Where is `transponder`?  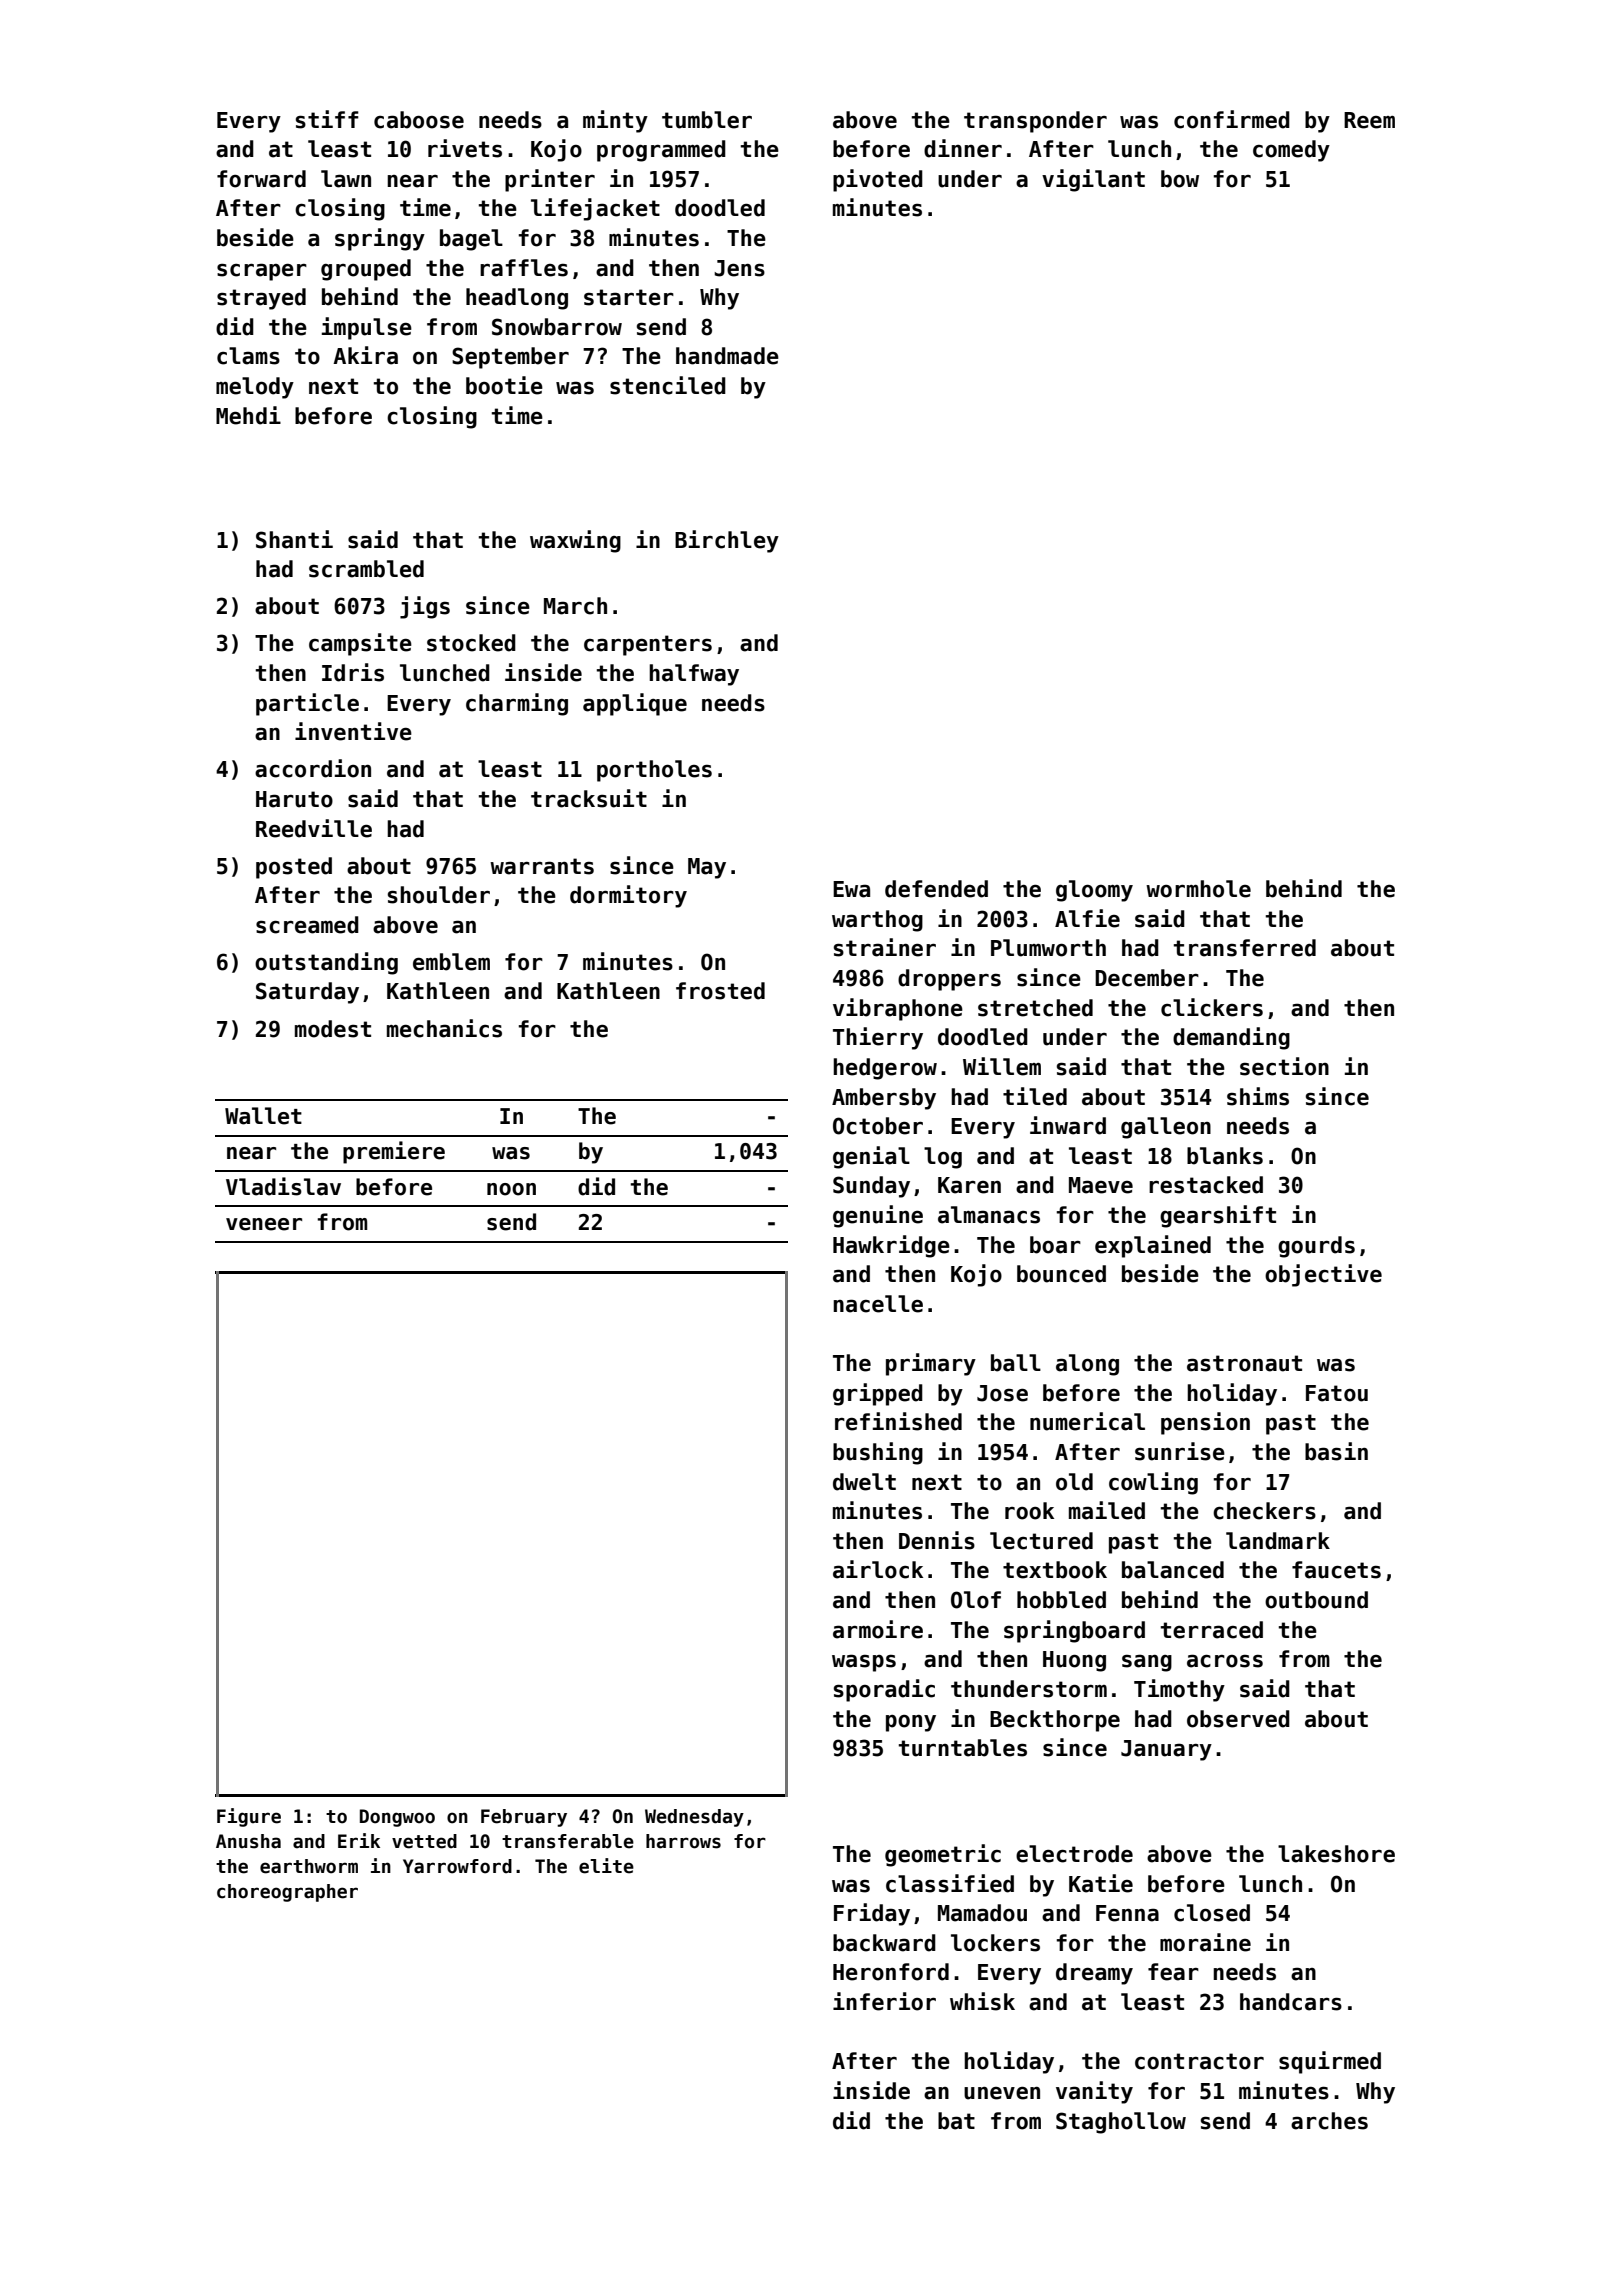
transponder is located at coordinates (1035, 122).
